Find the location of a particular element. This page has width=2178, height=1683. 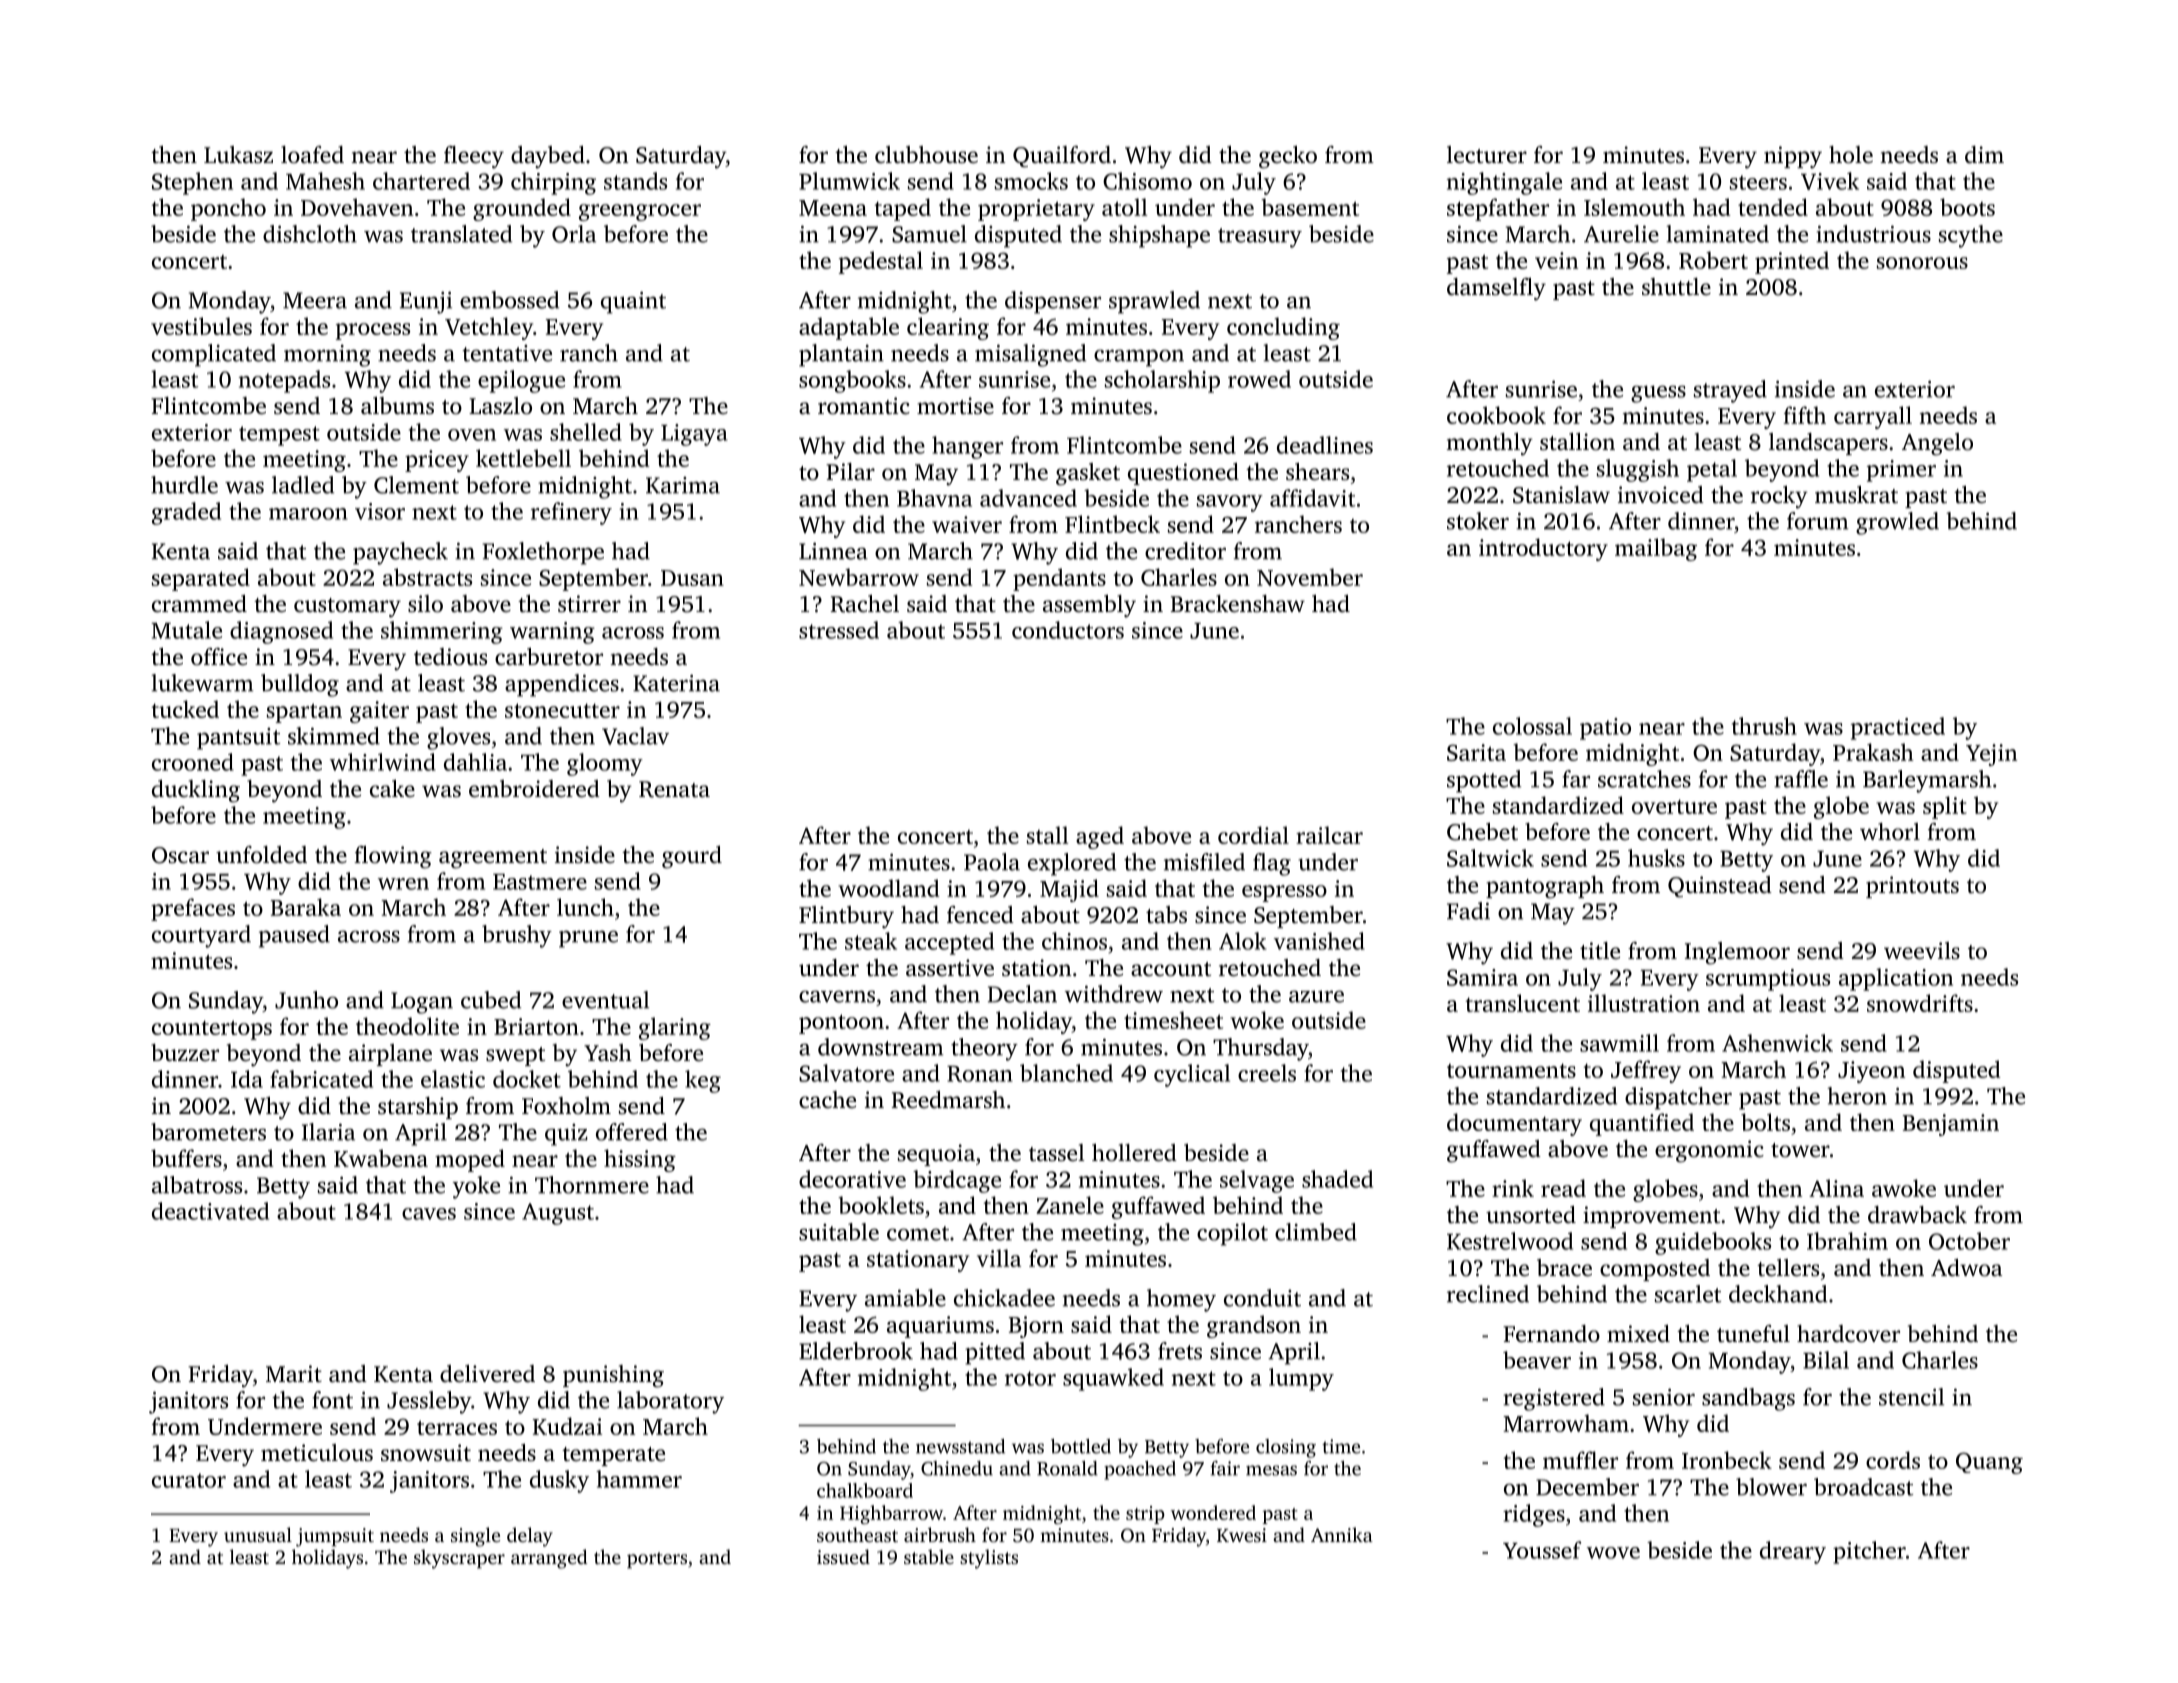

petal is located at coordinates (1712, 470).
